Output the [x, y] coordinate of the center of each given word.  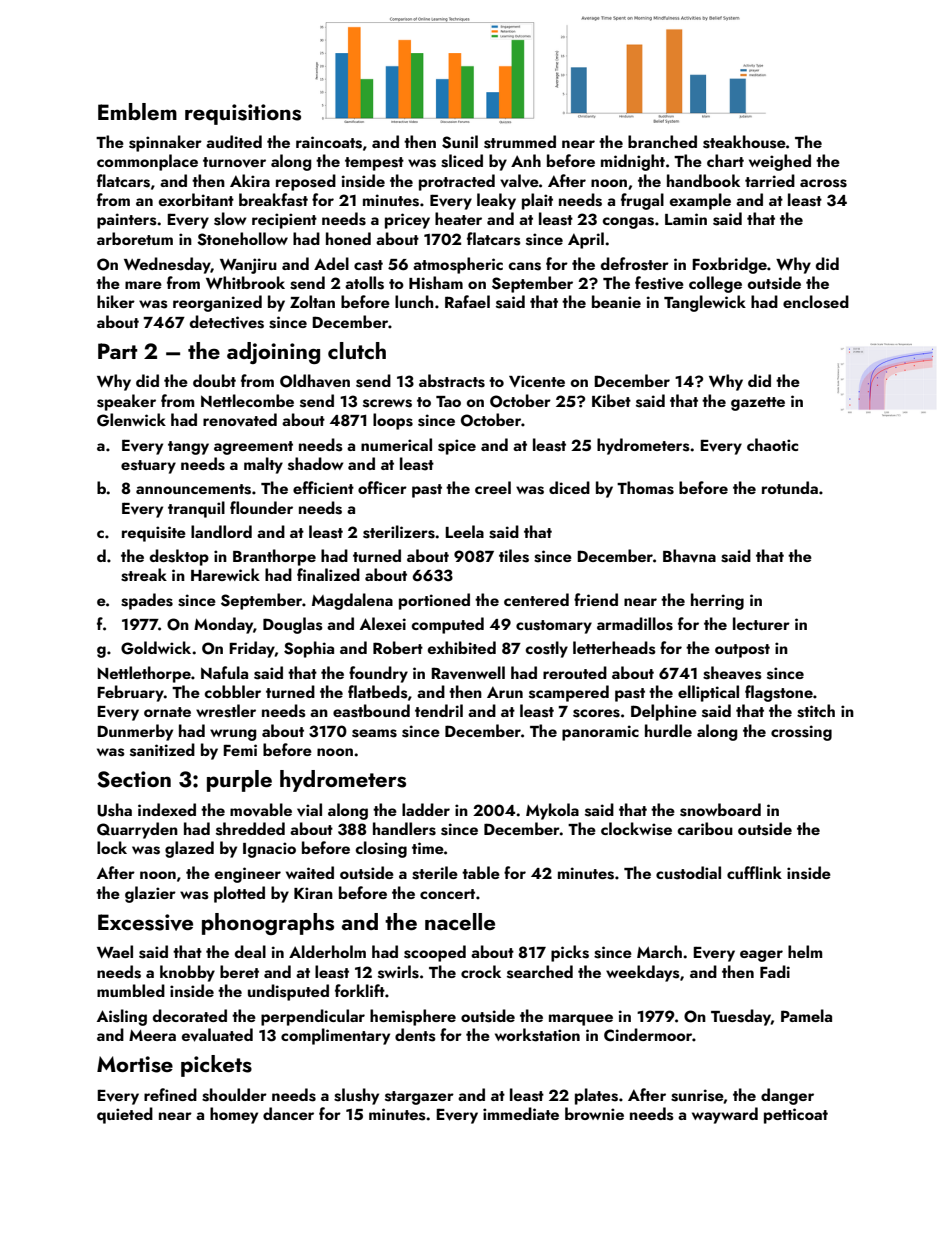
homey [234, 1115]
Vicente [537, 381]
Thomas [645, 488]
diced [569, 487]
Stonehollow [242, 239]
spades [147, 601]
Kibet [611, 400]
